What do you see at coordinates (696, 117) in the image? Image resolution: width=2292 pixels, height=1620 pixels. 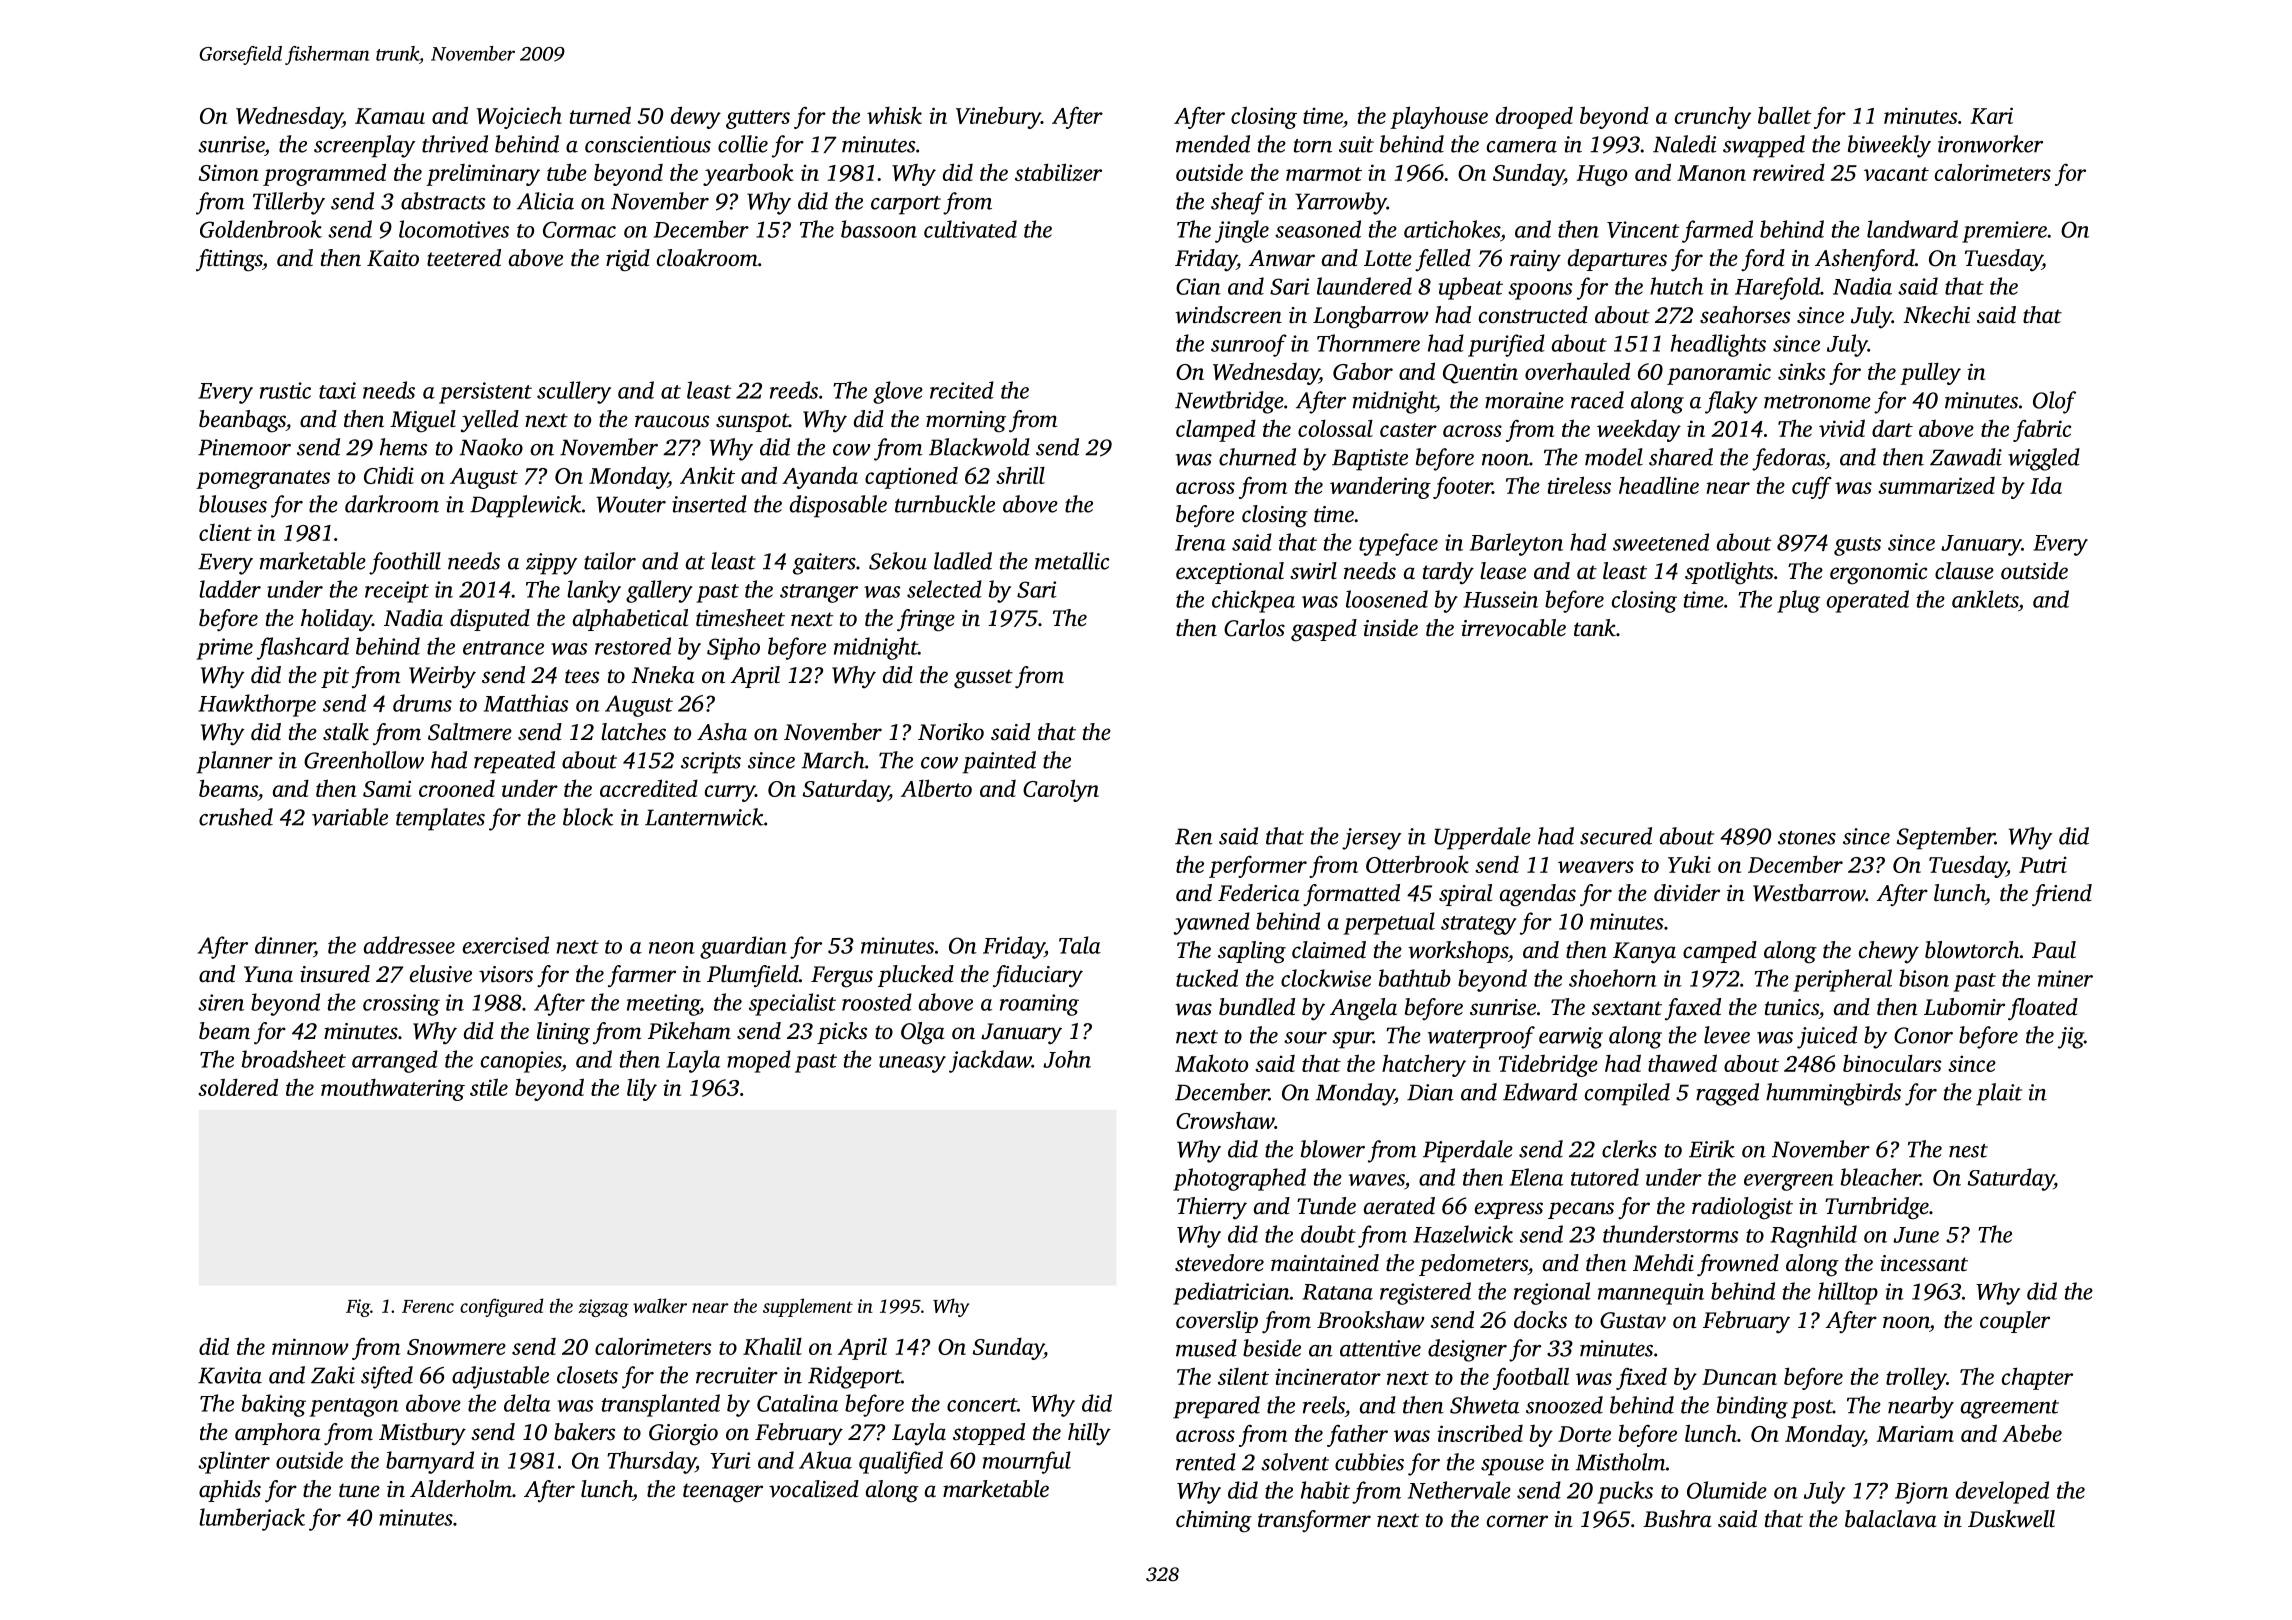 I see `dewy` at bounding box center [696, 117].
